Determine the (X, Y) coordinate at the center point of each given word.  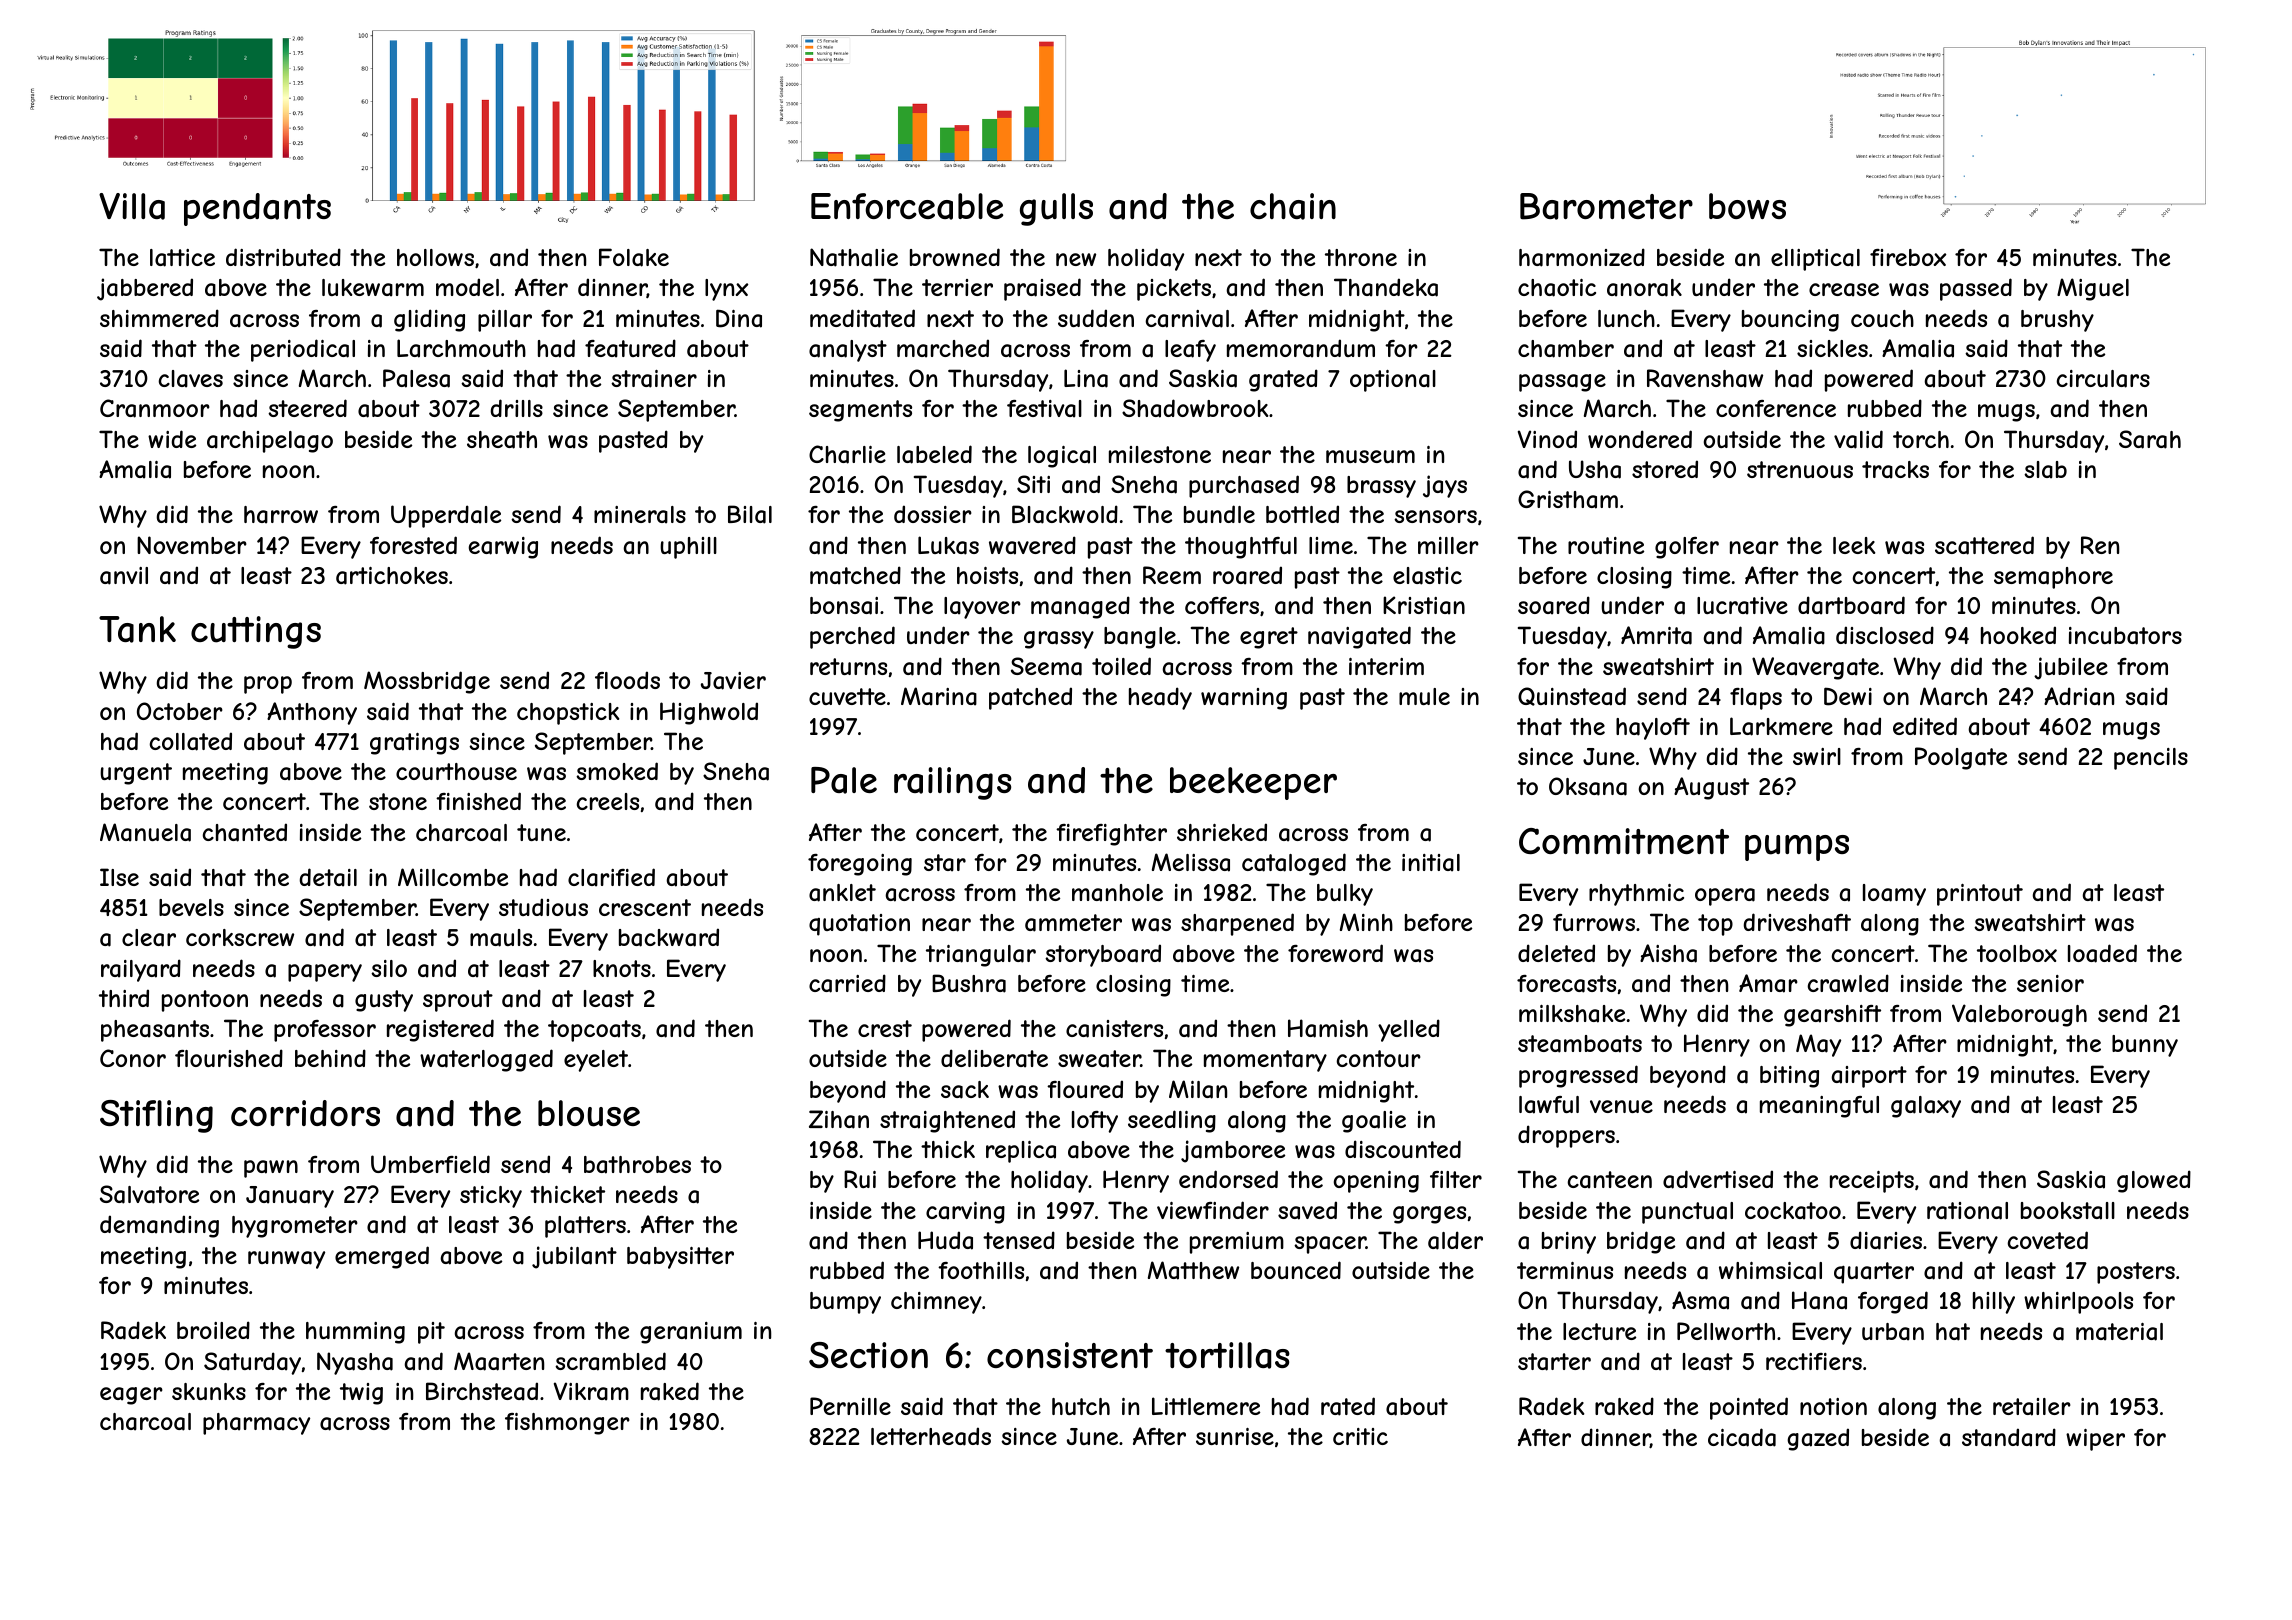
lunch (1626, 318)
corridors (305, 1113)
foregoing (860, 865)
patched (1030, 698)
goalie (1374, 1122)
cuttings (256, 632)
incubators (2125, 636)
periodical (303, 350)
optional (1393, 381)
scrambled (610, 1361)
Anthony (312, 713)
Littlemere (1206, 1406)
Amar (1768, 983)
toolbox (2017, 953)
